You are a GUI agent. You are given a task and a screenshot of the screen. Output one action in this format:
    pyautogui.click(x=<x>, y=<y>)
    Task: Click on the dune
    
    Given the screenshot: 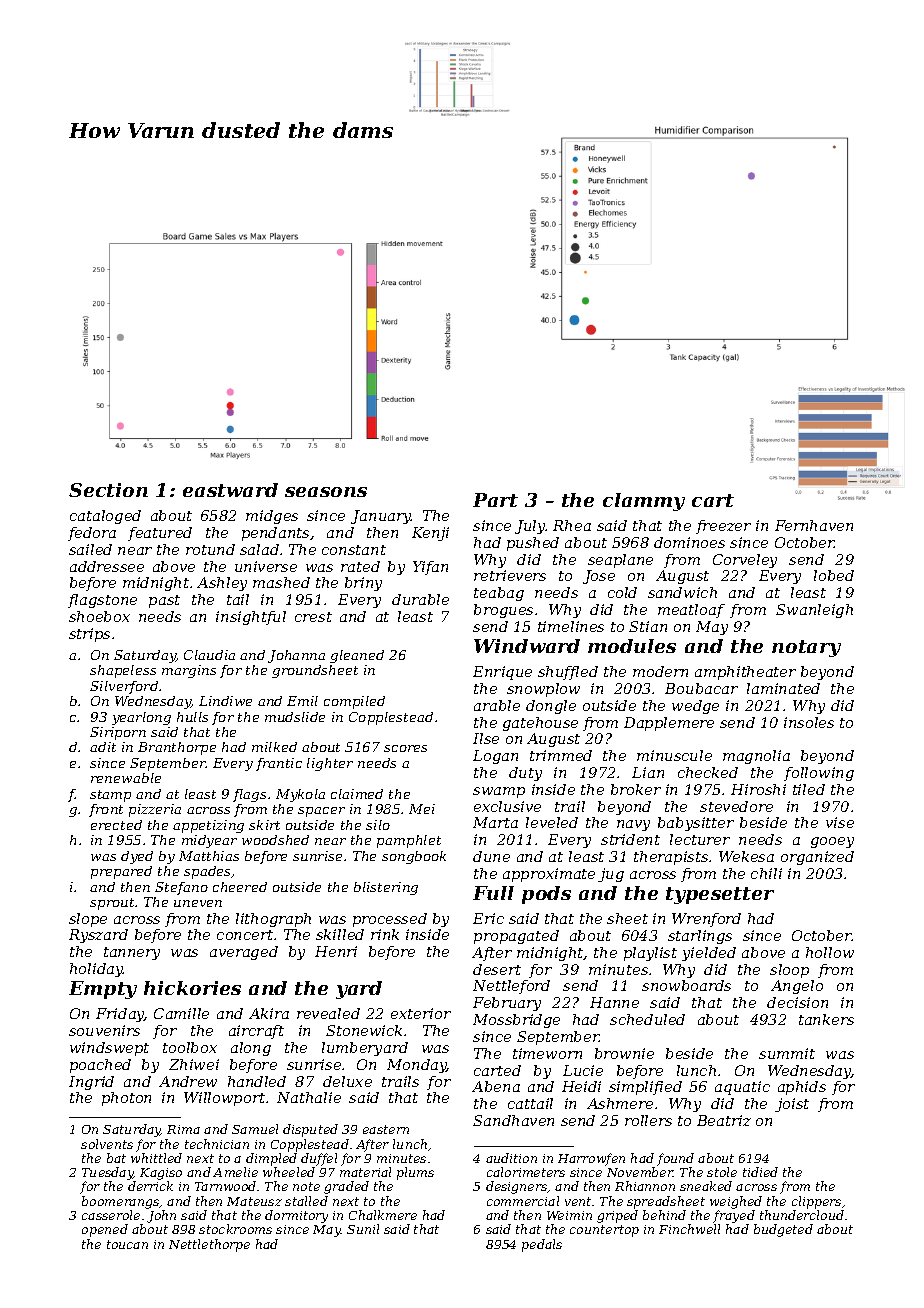 What is the action you would take?
    pyautogui.click(x=491, y=856)
